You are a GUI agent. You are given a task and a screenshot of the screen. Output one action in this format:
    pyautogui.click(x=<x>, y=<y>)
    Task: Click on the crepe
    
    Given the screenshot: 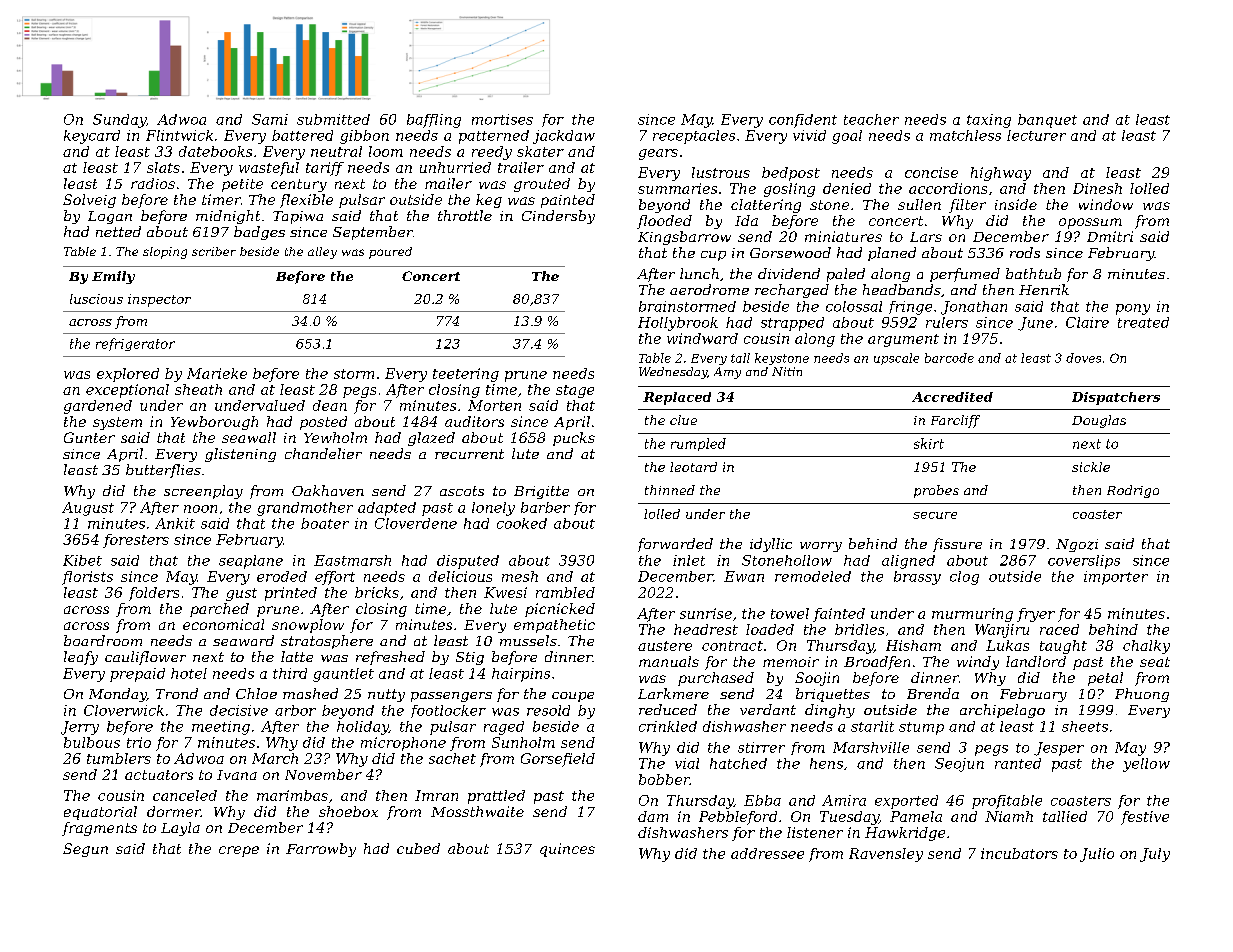 What is the action you would take?
    pyautogui.click(x=239, y=851)
